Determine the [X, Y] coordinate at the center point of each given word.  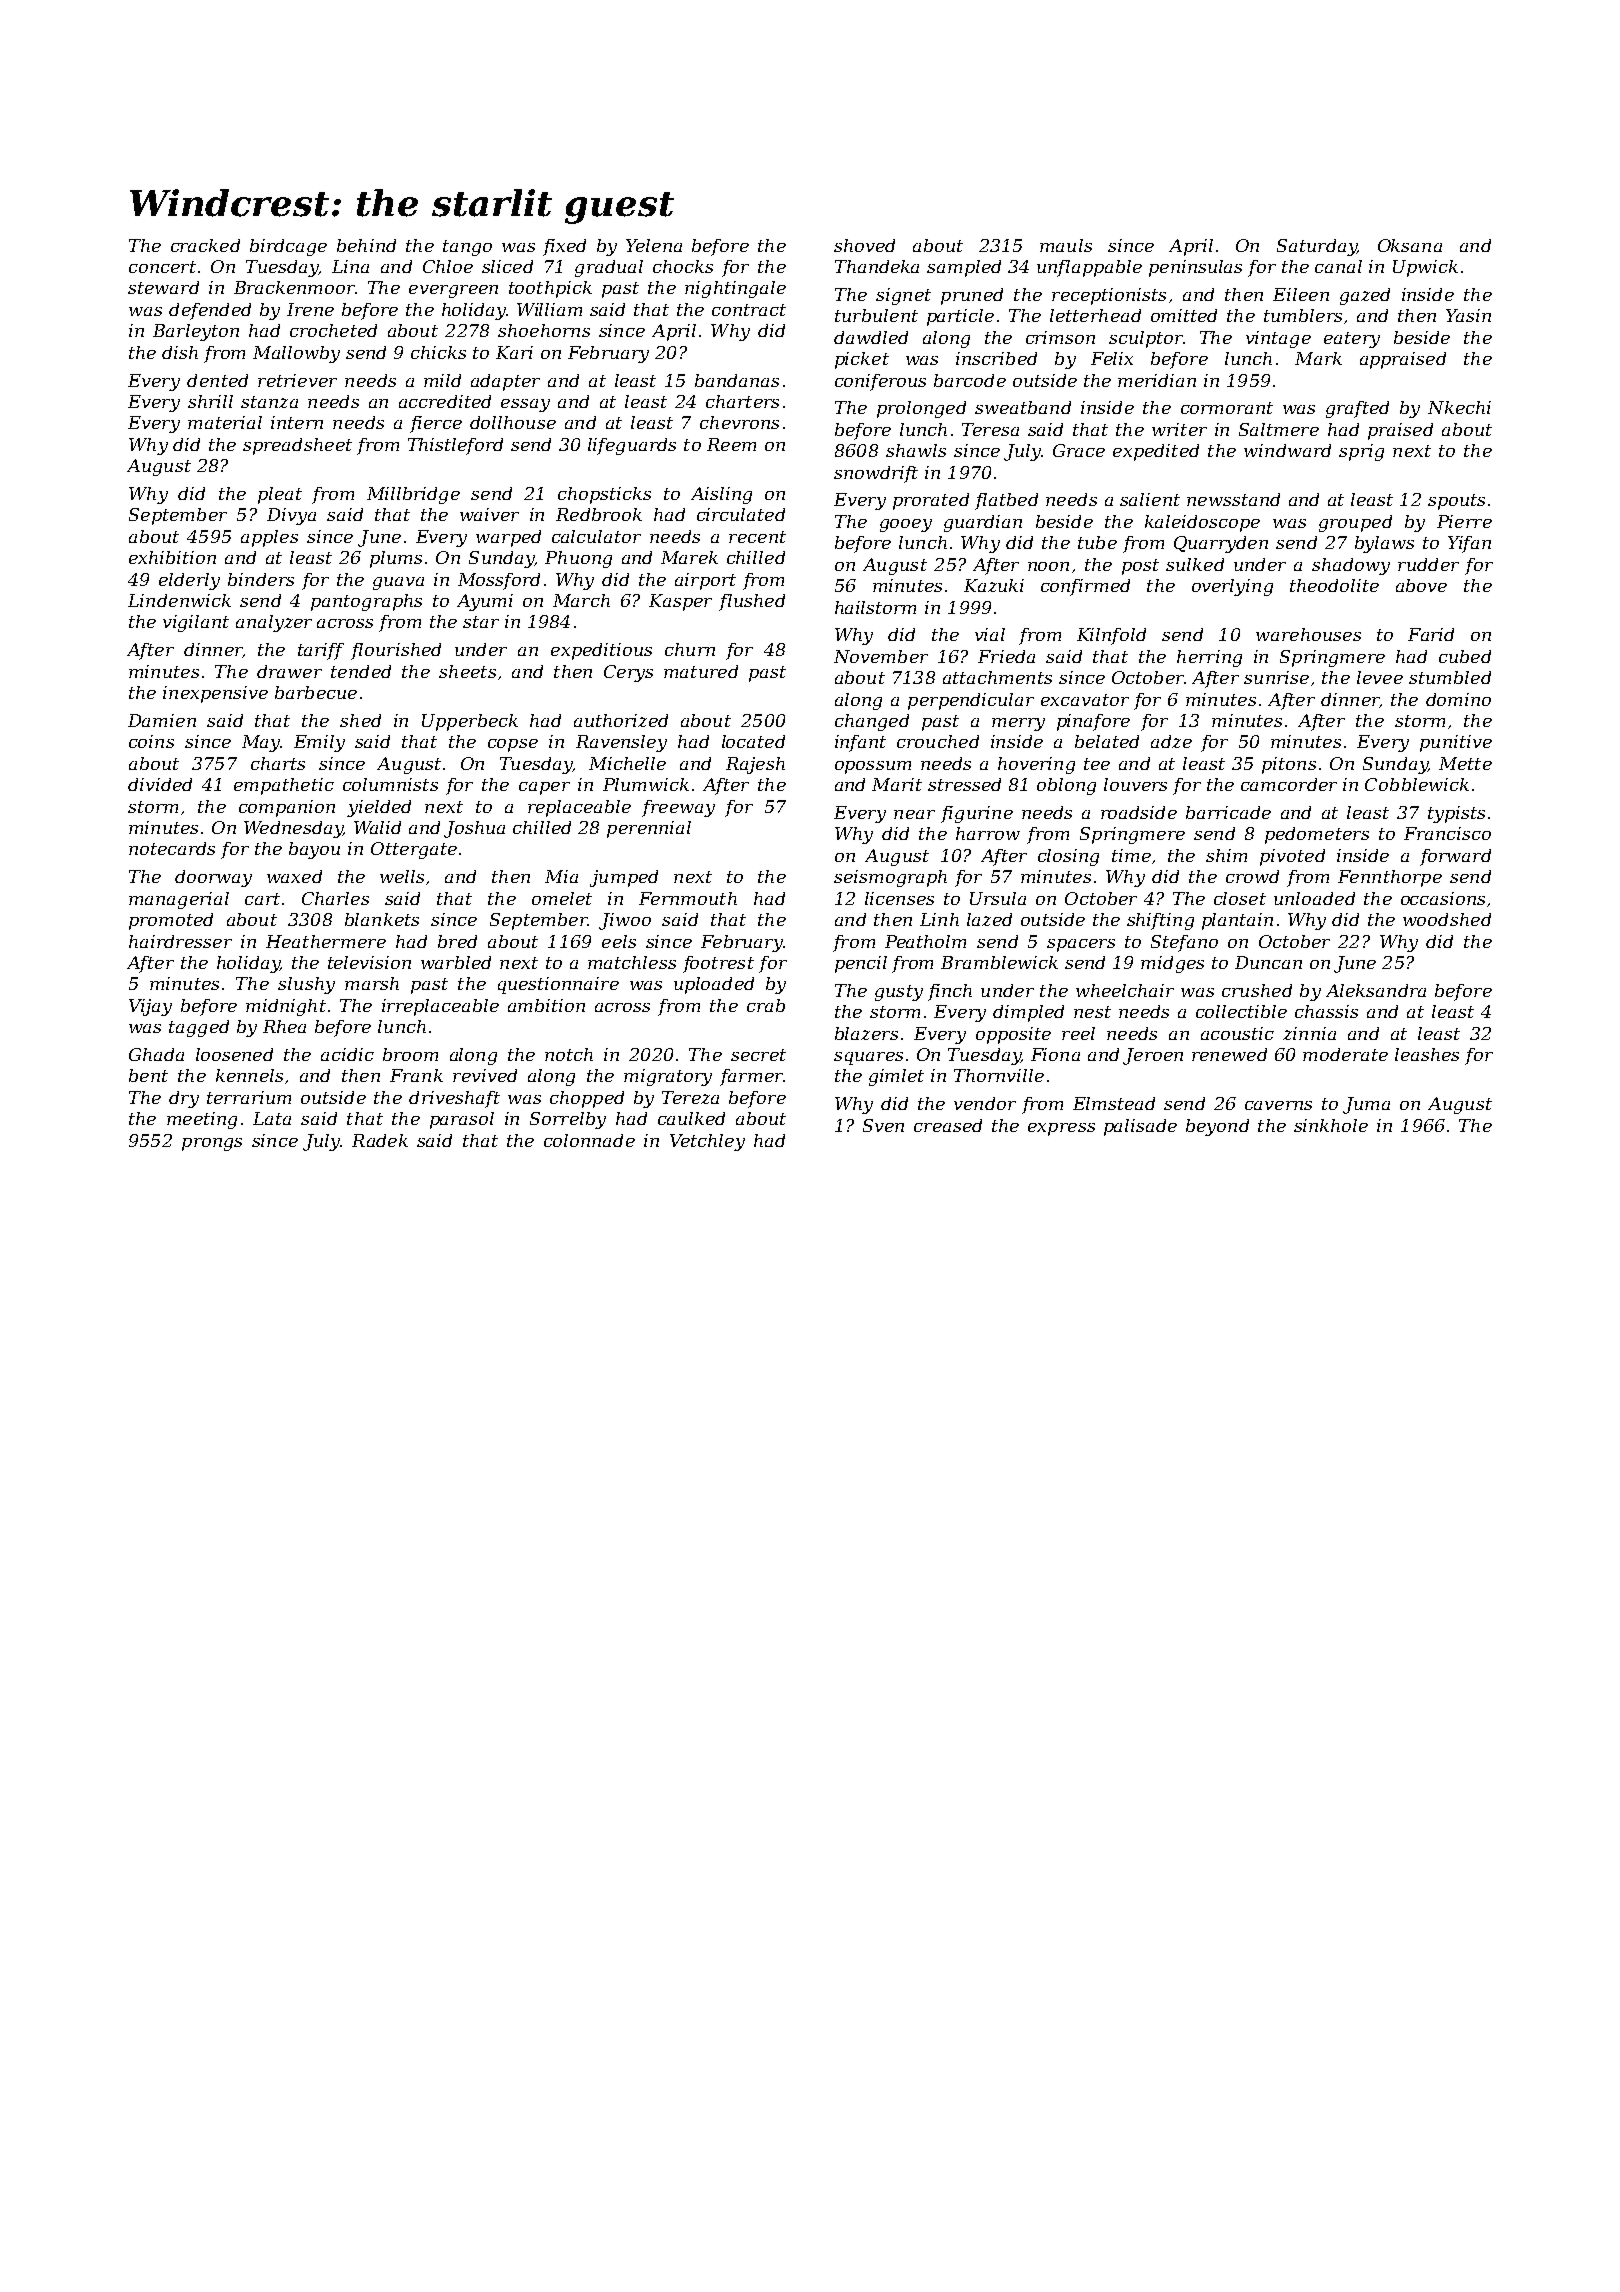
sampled [964, 268]
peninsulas [1195, 268]
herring [1209, 658]
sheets [467, 671]
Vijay [150, 1007]
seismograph [890, 878]
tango [467, 248]
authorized [621, 720]
